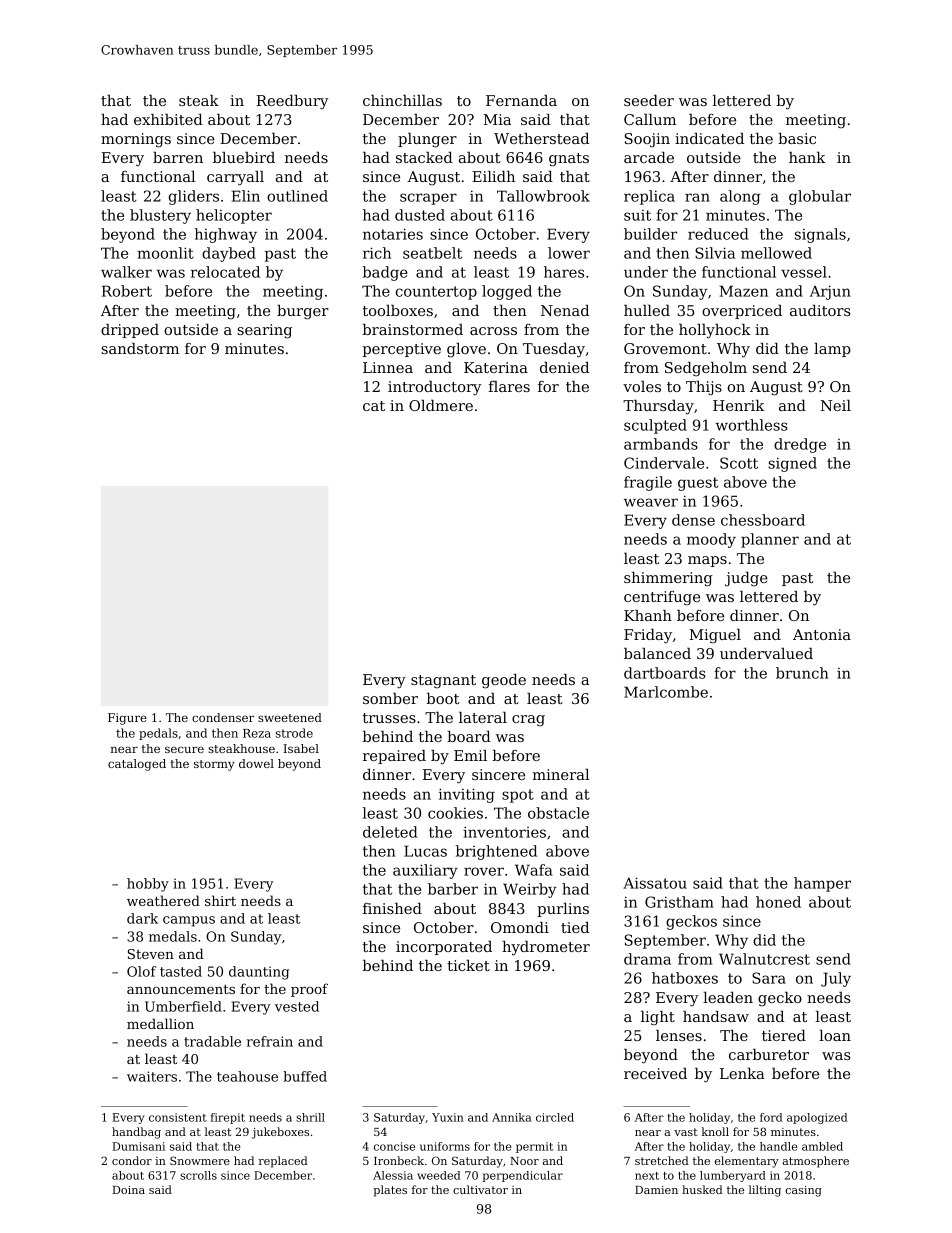  I want to click on dowel, so click(256, 763).
